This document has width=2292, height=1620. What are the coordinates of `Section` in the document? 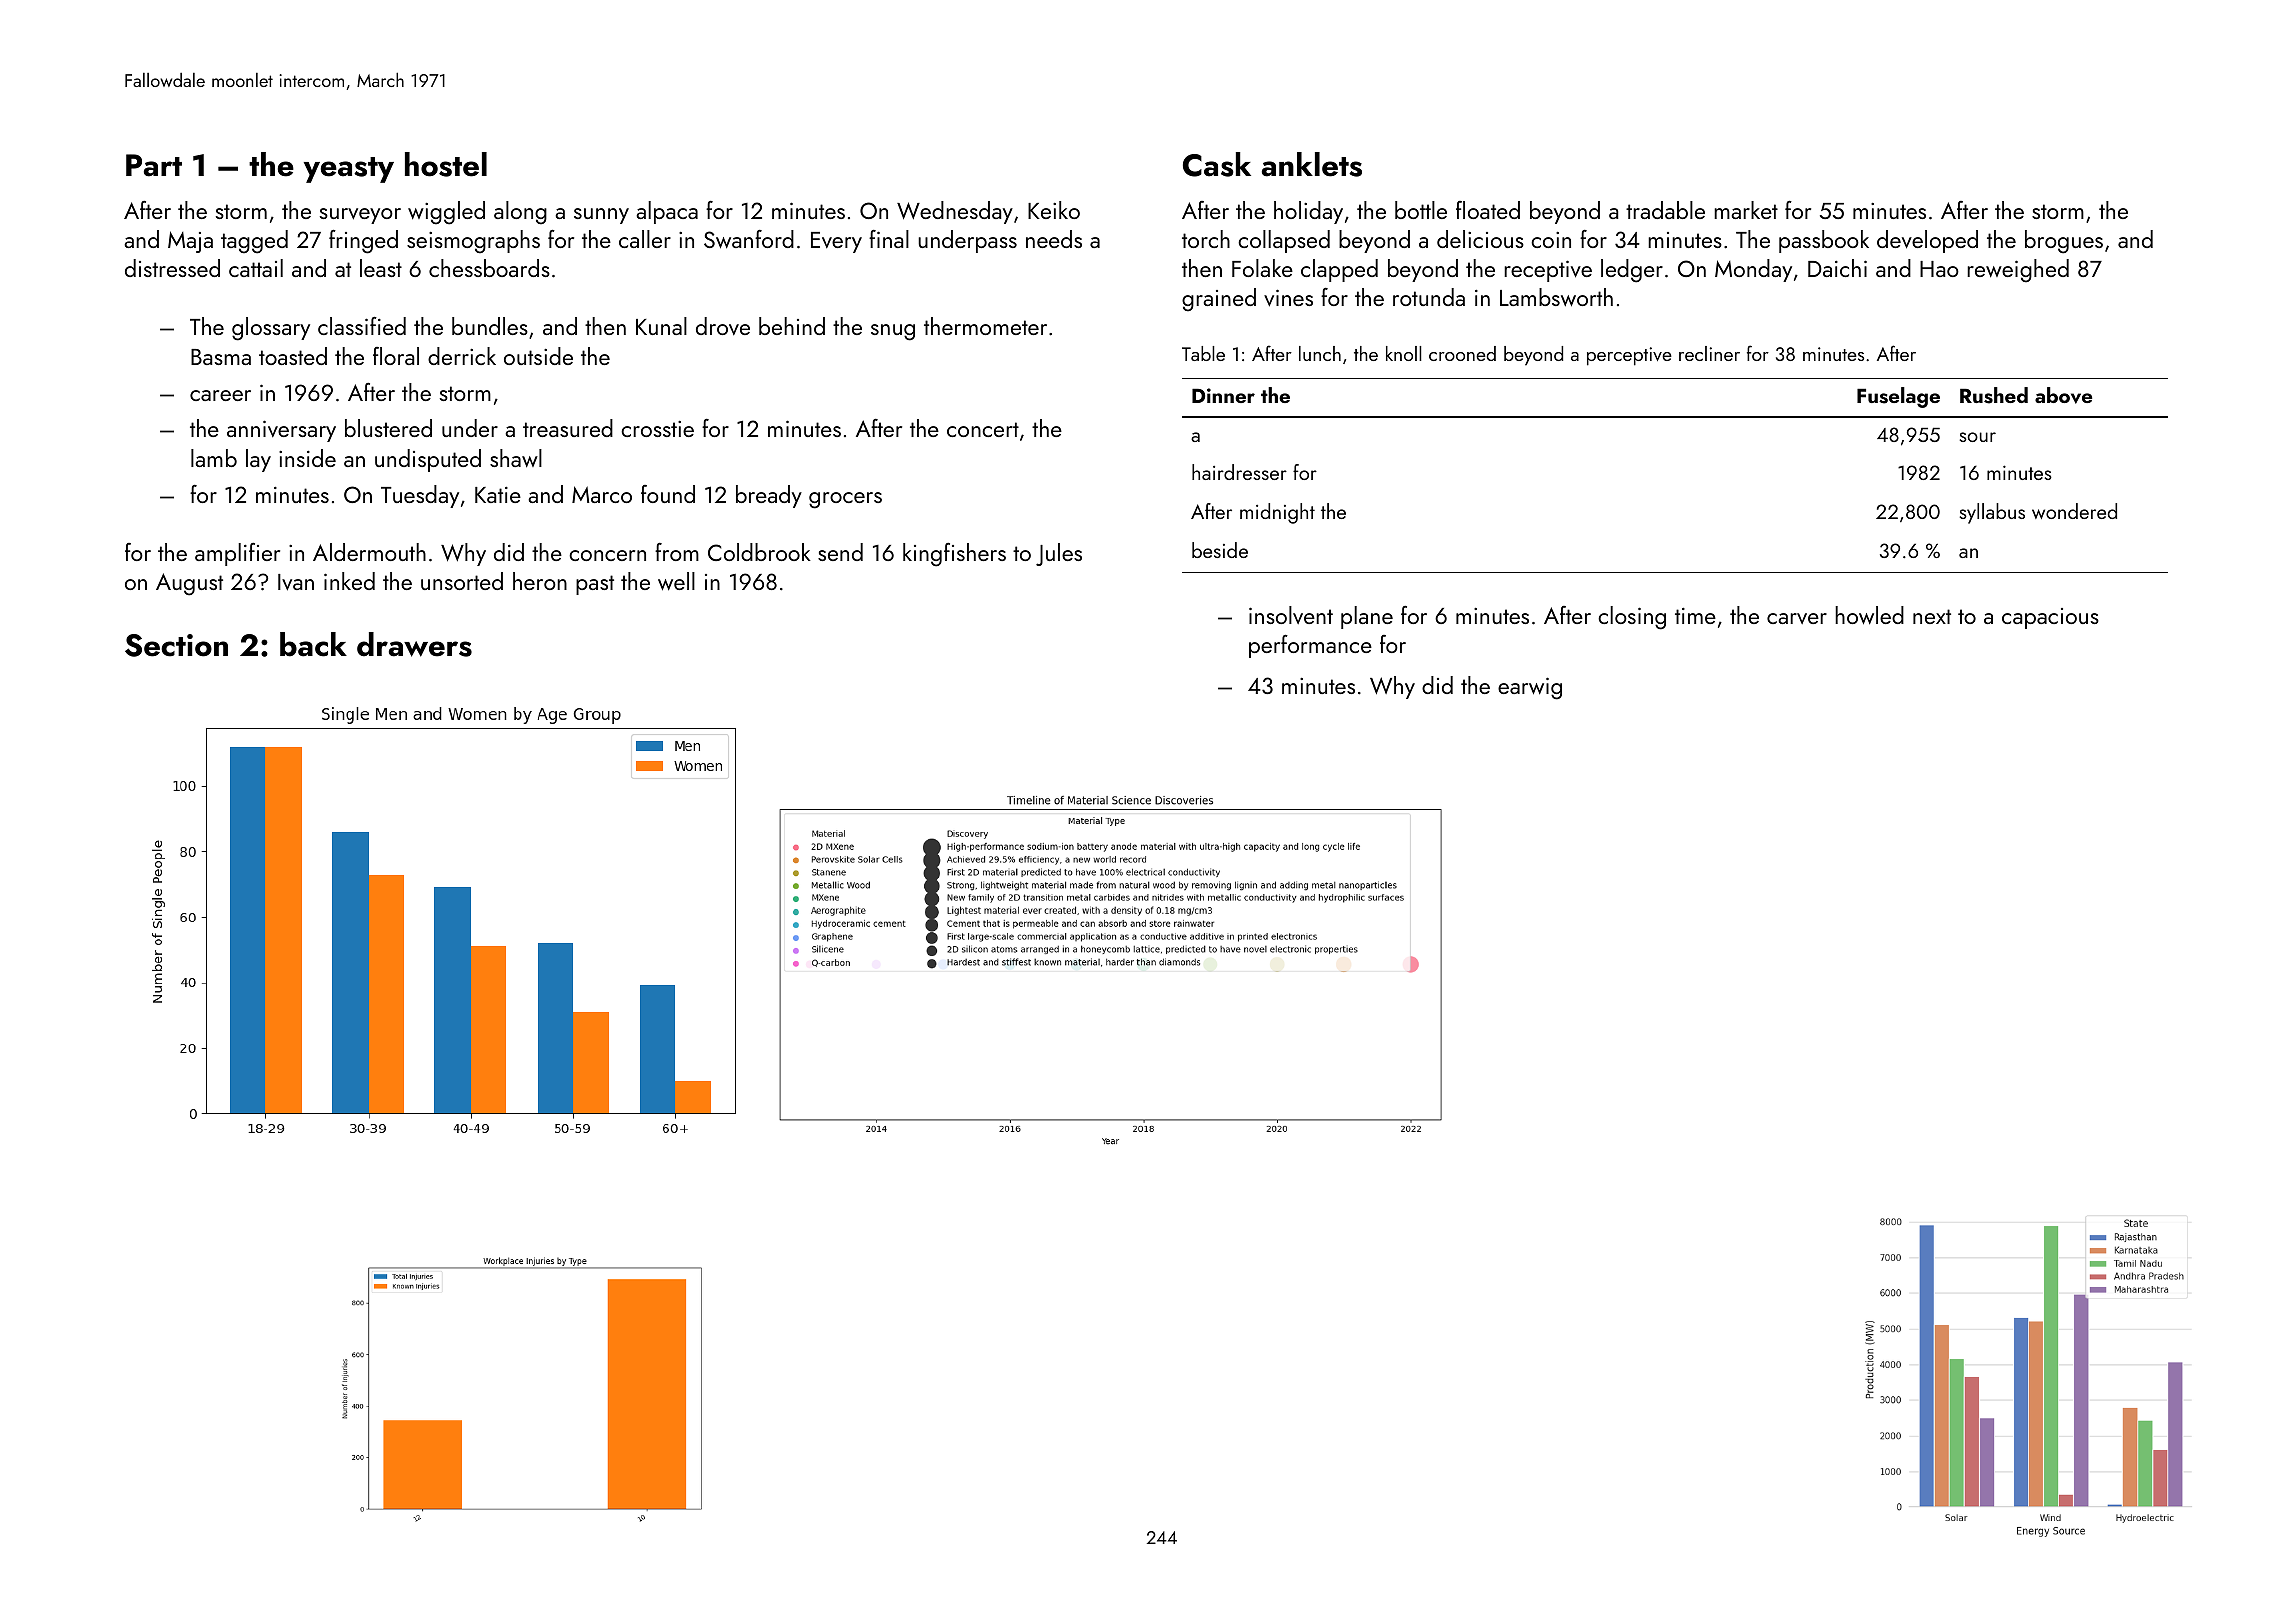 It's located at (176, 645).
